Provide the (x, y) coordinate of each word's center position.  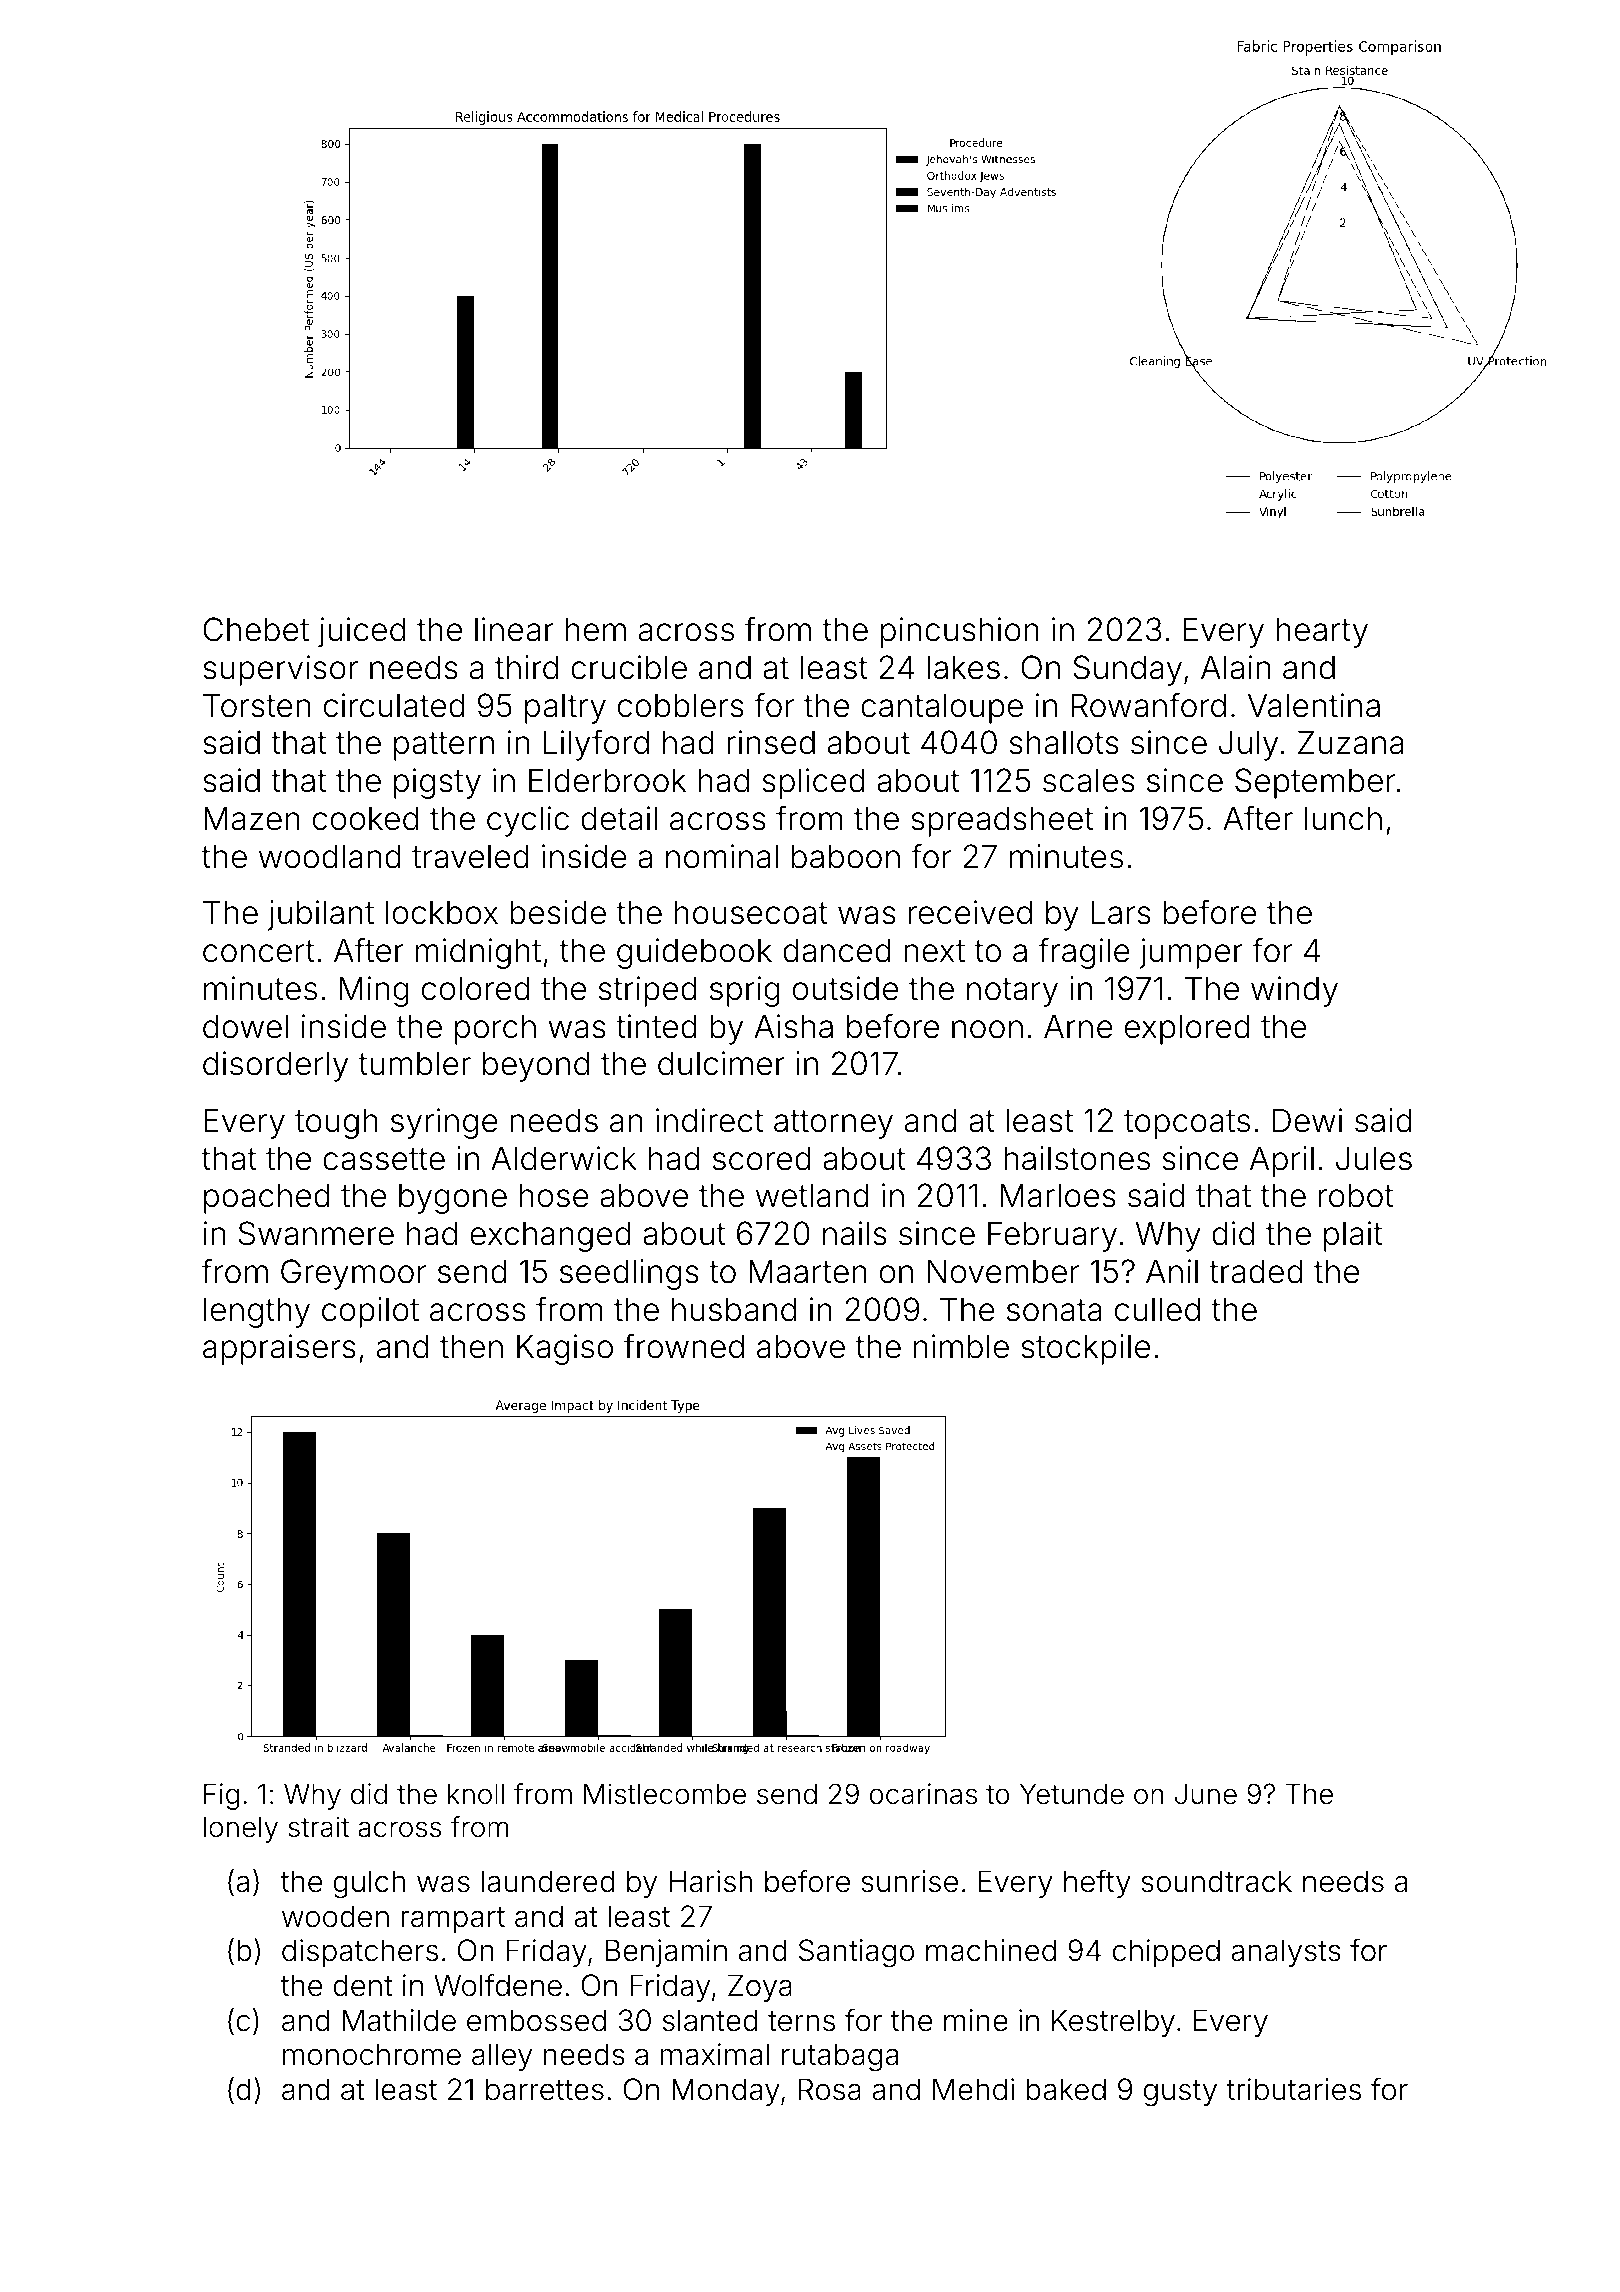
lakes (964, 667)
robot (1356, 1195)
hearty (1322, 632)
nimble (961, 1346)
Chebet (256, 629)
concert (259, 951)
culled (1157, 1309)
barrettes (545, 2089)
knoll (476, 1794)
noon (987, 1029)
